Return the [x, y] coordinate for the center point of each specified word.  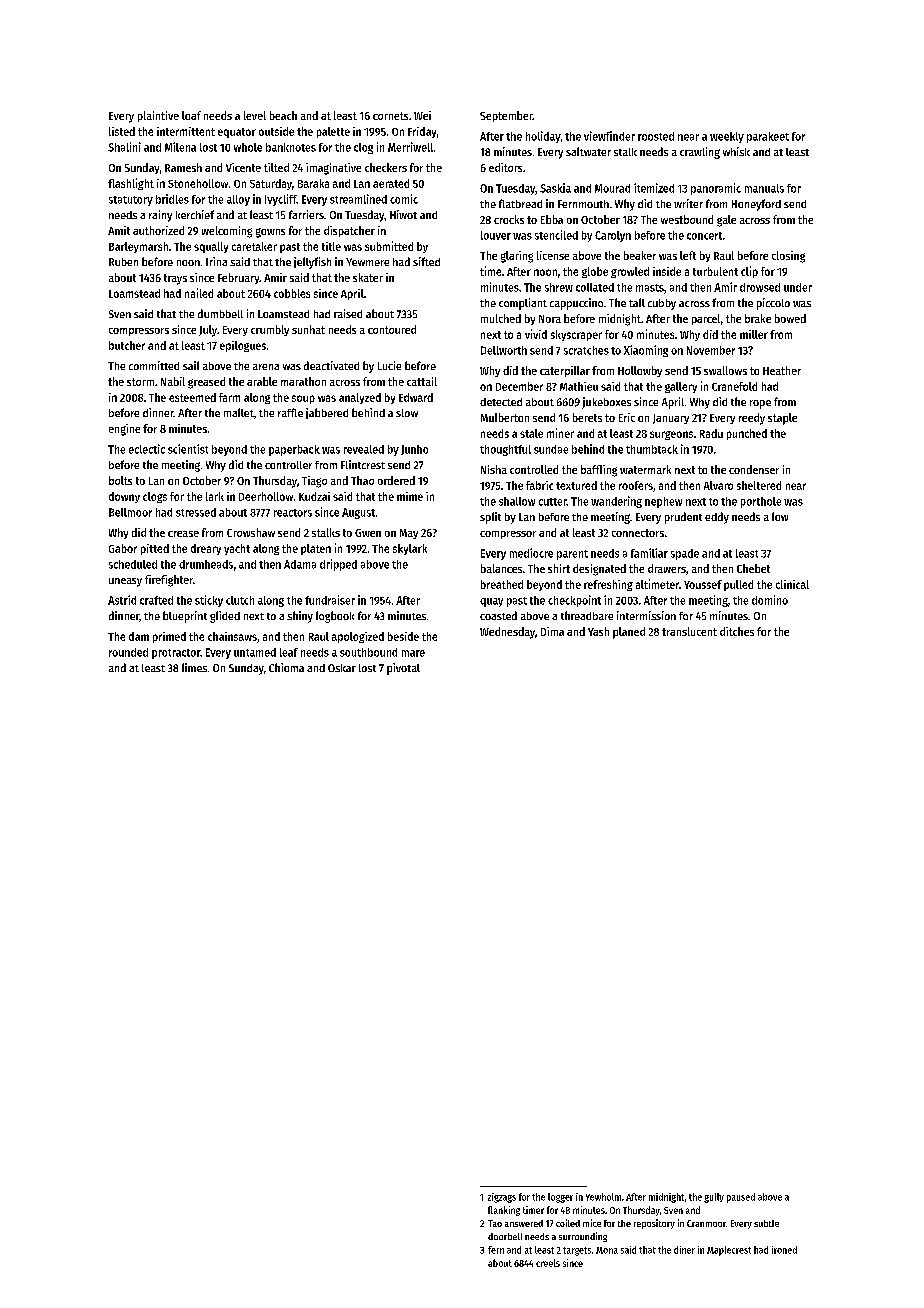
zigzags [502, 1198]
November [711, 350]
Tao [495, 1223]
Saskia [555, 188]
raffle [290, 412]
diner [684, 1250]
